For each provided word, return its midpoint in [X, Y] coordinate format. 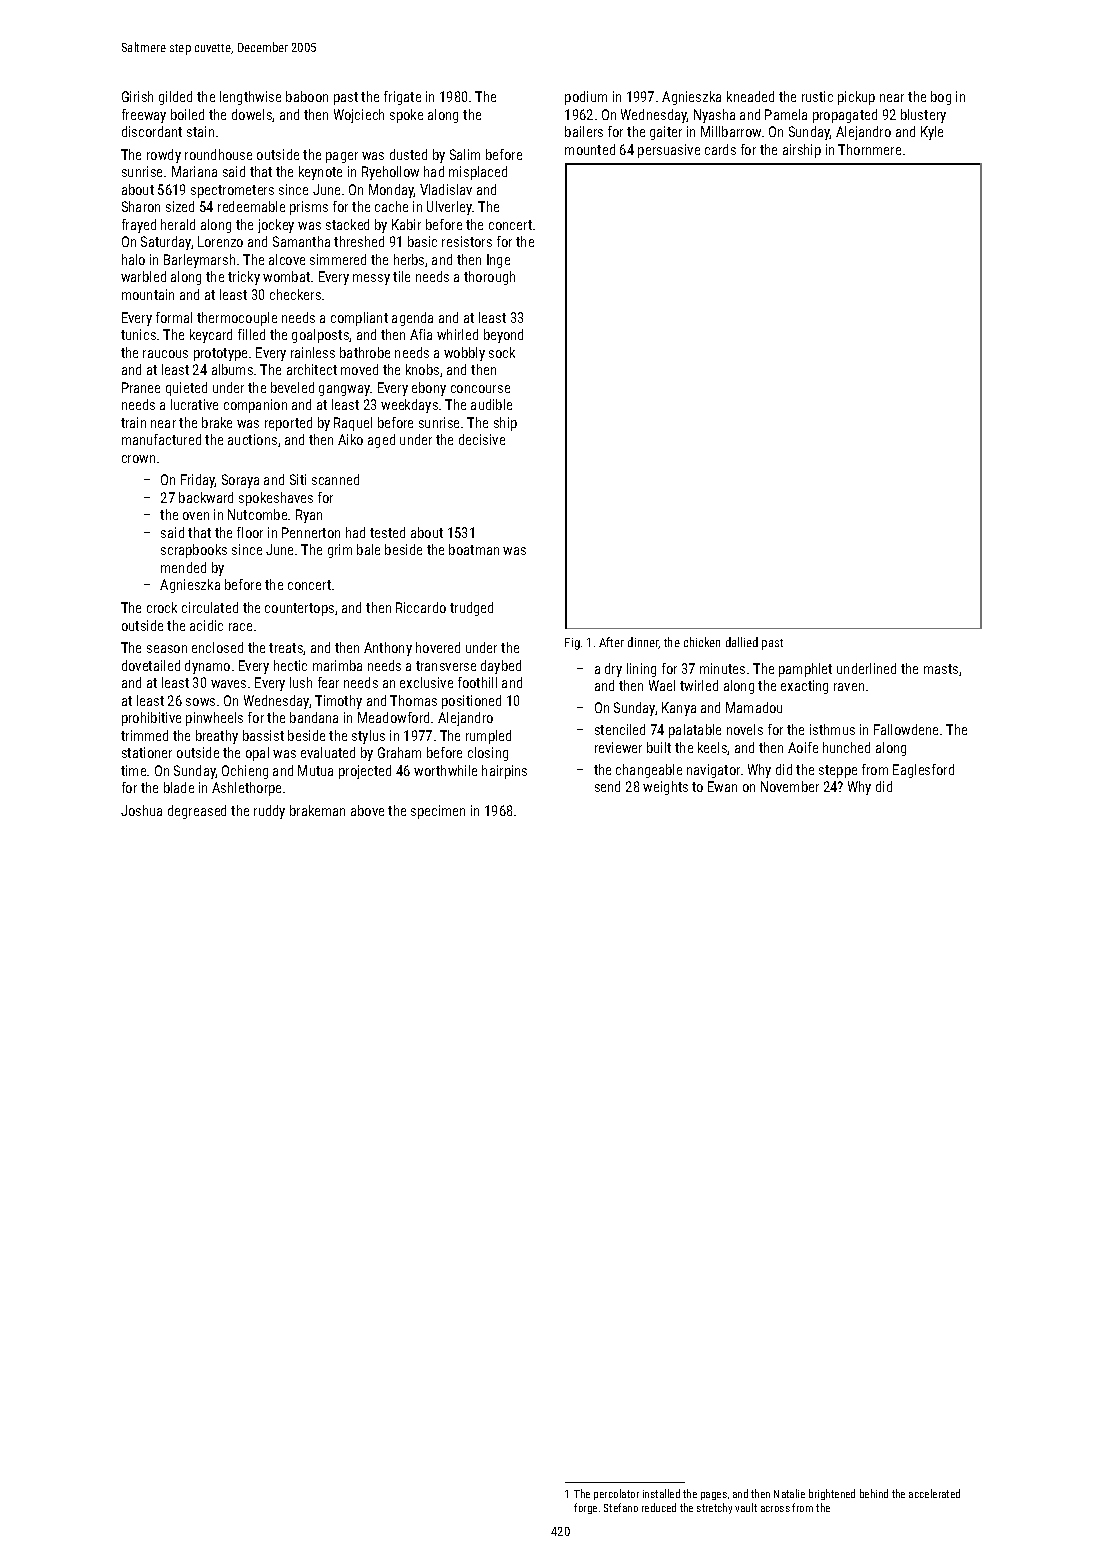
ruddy [269, 812]
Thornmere [869, 149]
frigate [402, 98]
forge [585, 1508]
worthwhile [445, 770]
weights [665, 788]
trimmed [144, 735]
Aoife [803, 747]
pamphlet [805, 670]
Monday [391, 191]
